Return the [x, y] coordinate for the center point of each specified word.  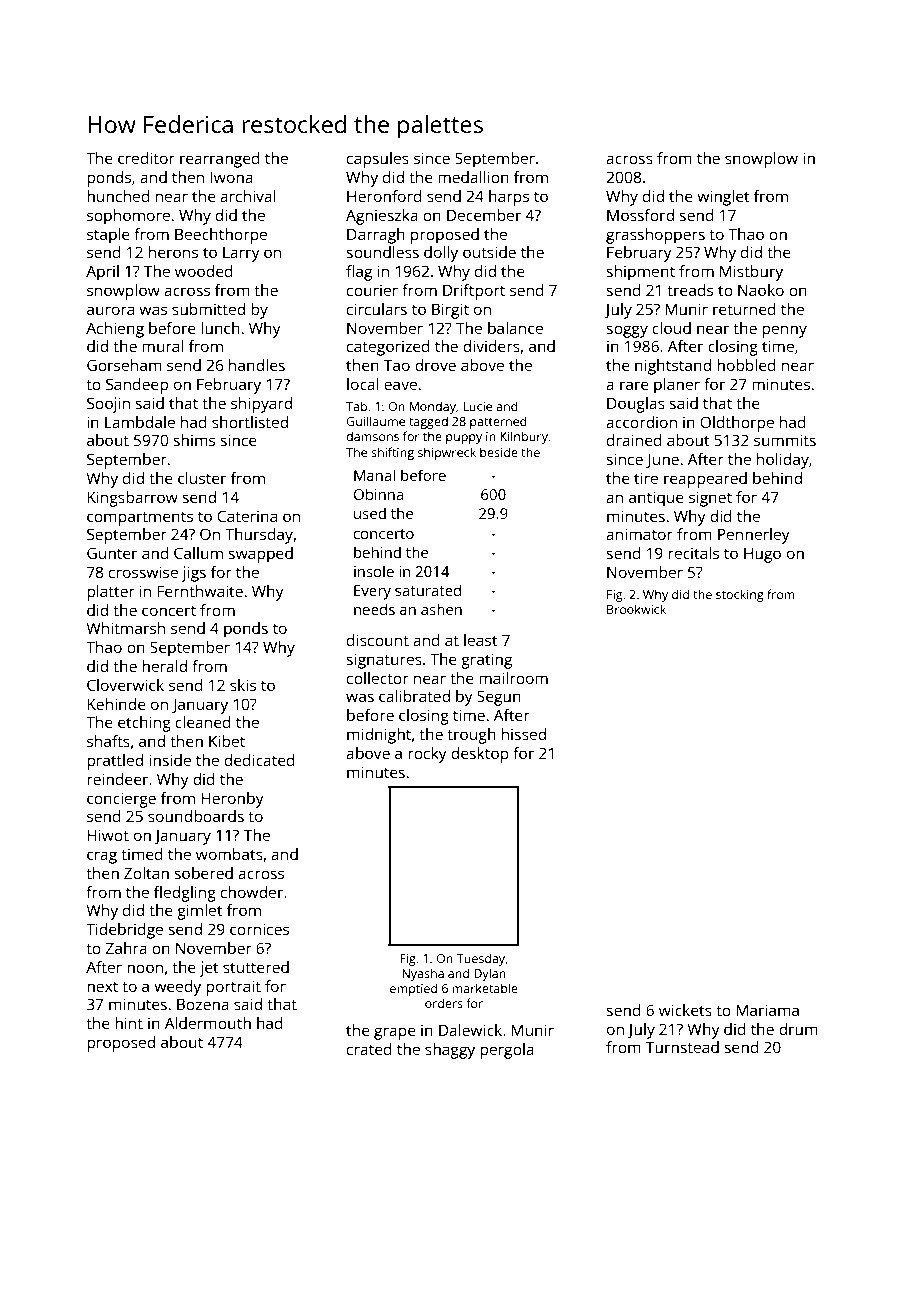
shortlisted [250, 422]
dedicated [259, 760]
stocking [740, 595]
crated [369, 1049]
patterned [498, 422]
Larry [241, 254]
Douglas [636, 405]
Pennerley [754, 536]
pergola [507, 1051]
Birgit [450, 311]
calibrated [414, 696]
